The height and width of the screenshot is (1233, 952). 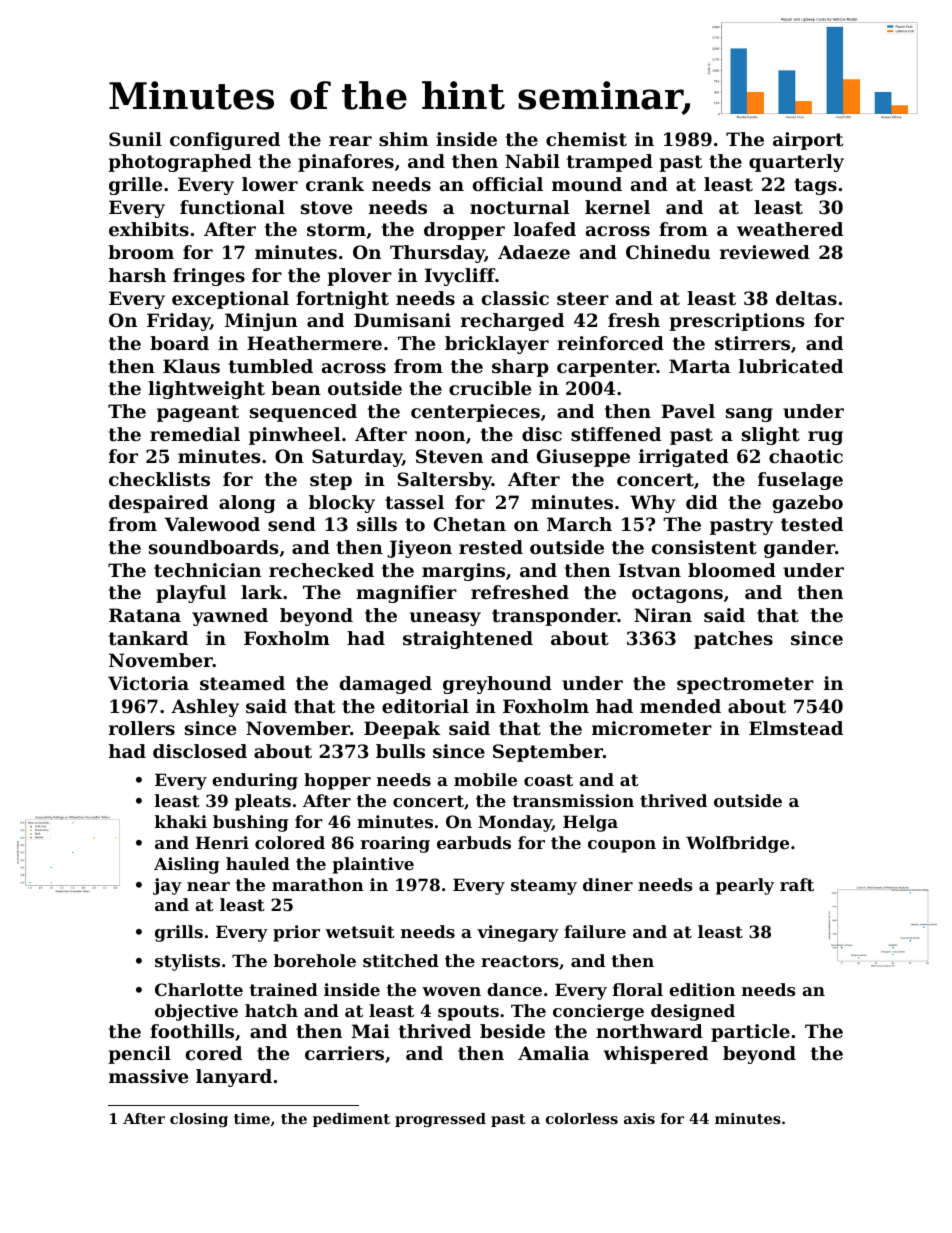 What do you see at coordinates (518, 933) in the screenshot?
I see `vinegary` at bounding box center [518, 933].
